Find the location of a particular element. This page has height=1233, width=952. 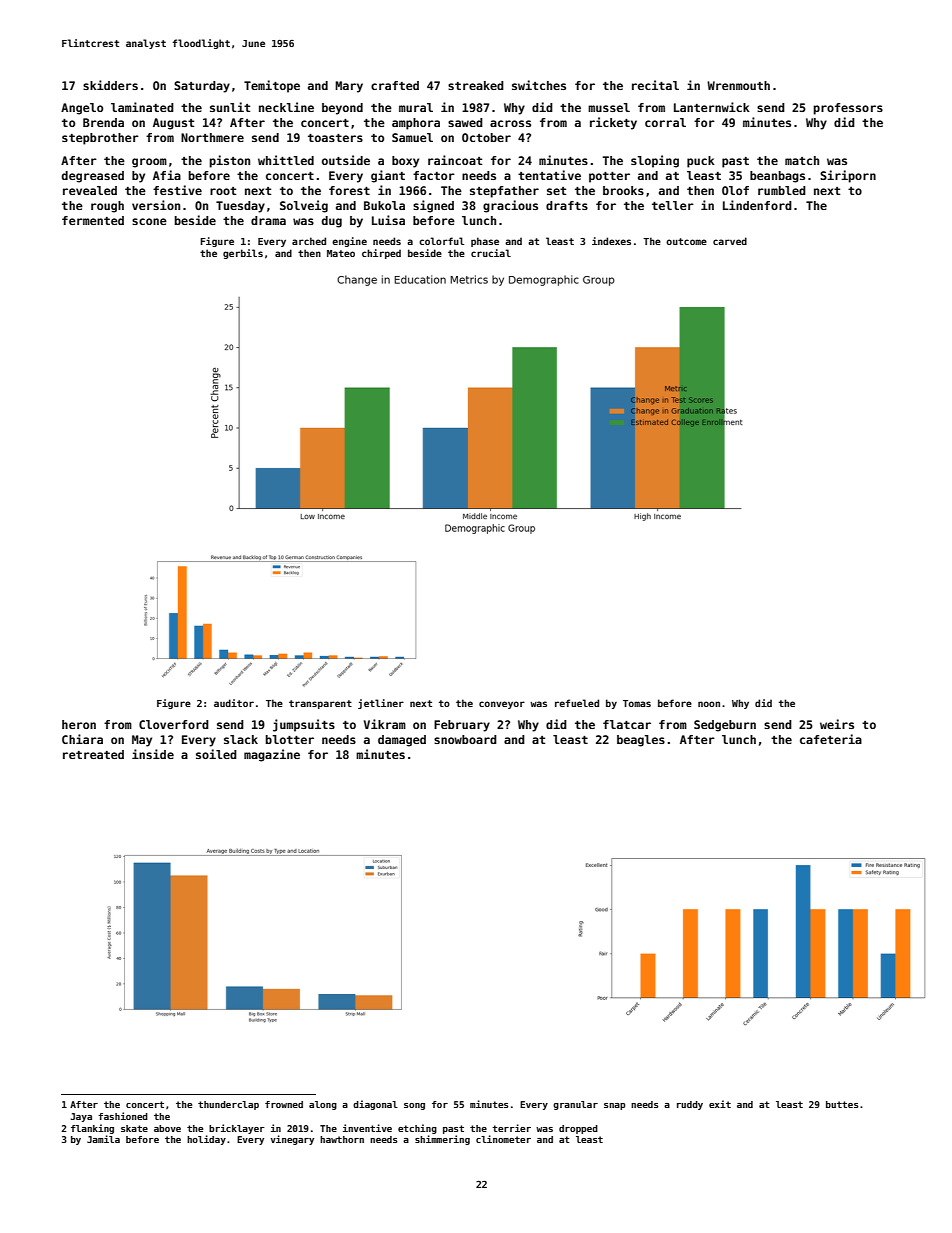

professors is located at coordinates (848, 109).
